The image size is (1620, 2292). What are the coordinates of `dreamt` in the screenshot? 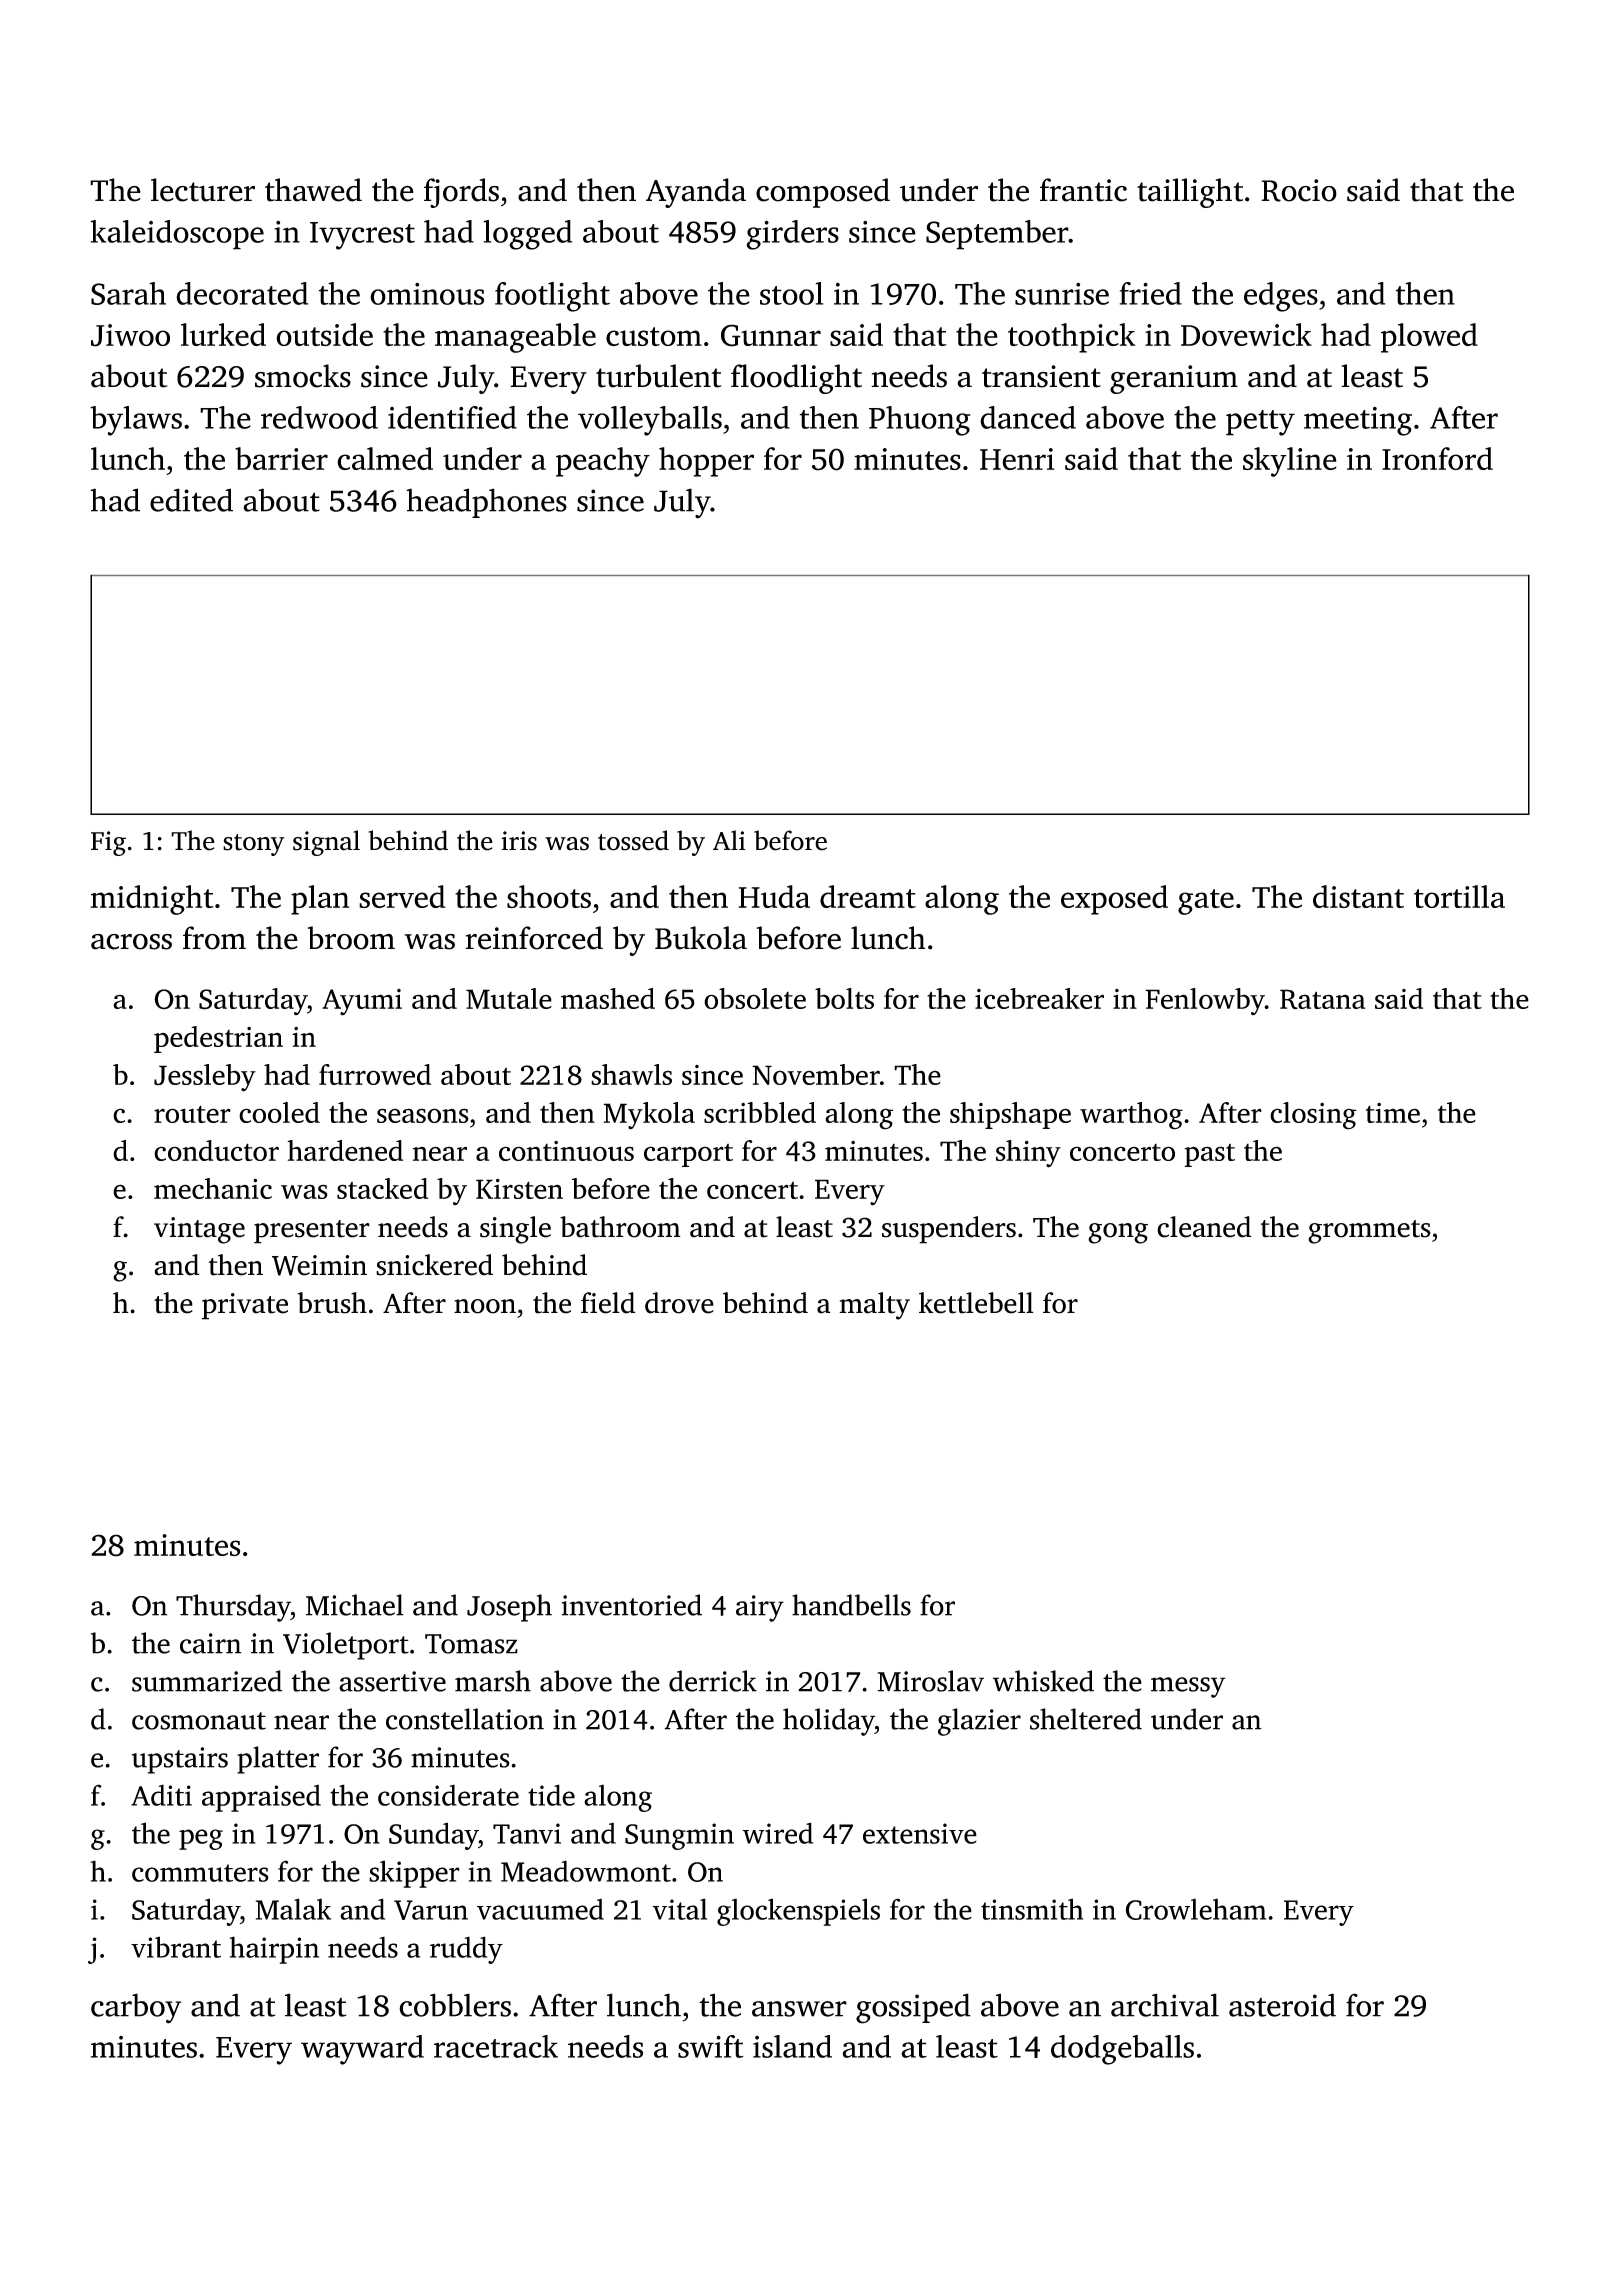 It's located at (868, 896).
